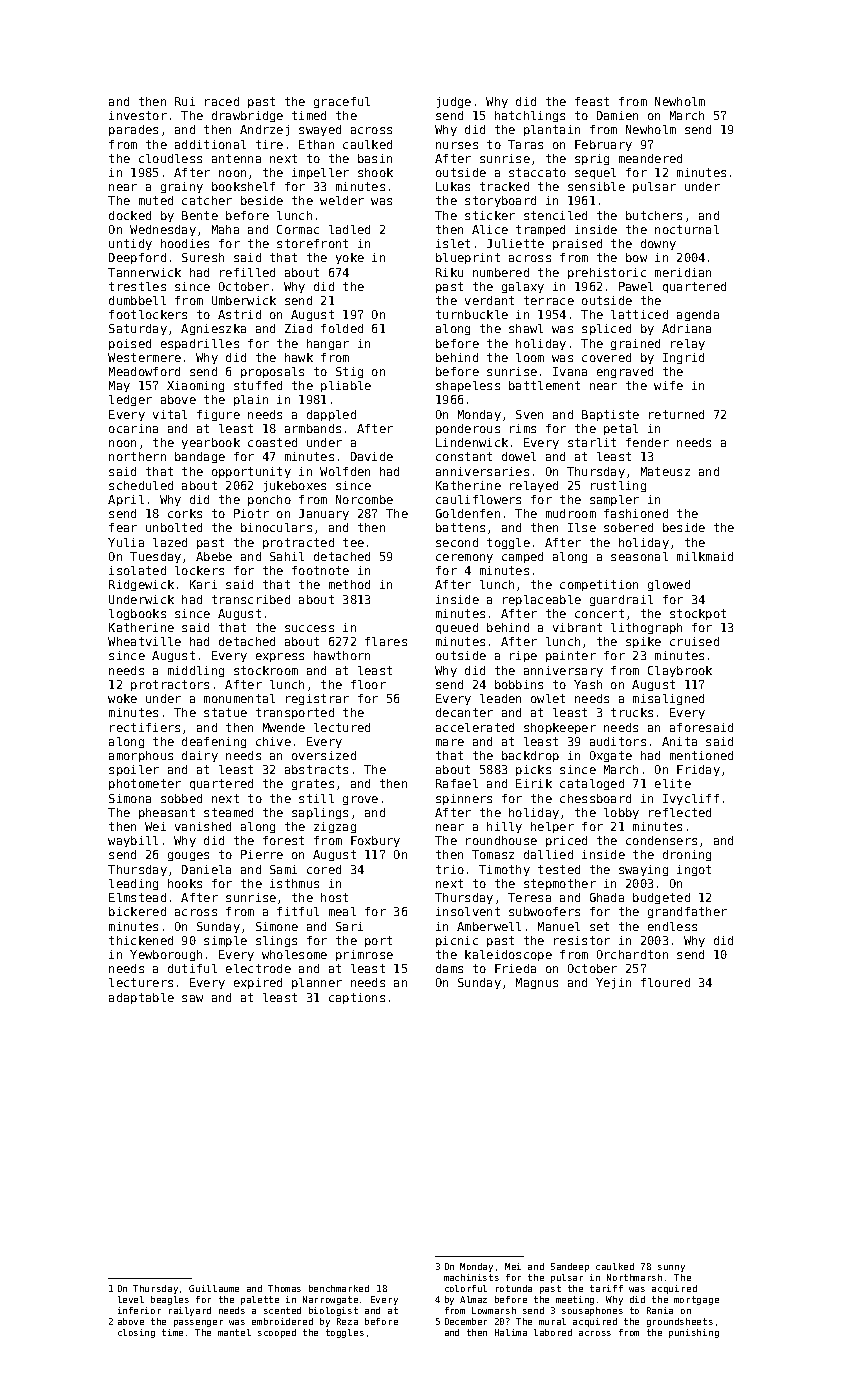 This screenshot has height=1400, width=849. Describe the element at coordinates (592, 101) in the screenshot. I see `feast` at that location.
